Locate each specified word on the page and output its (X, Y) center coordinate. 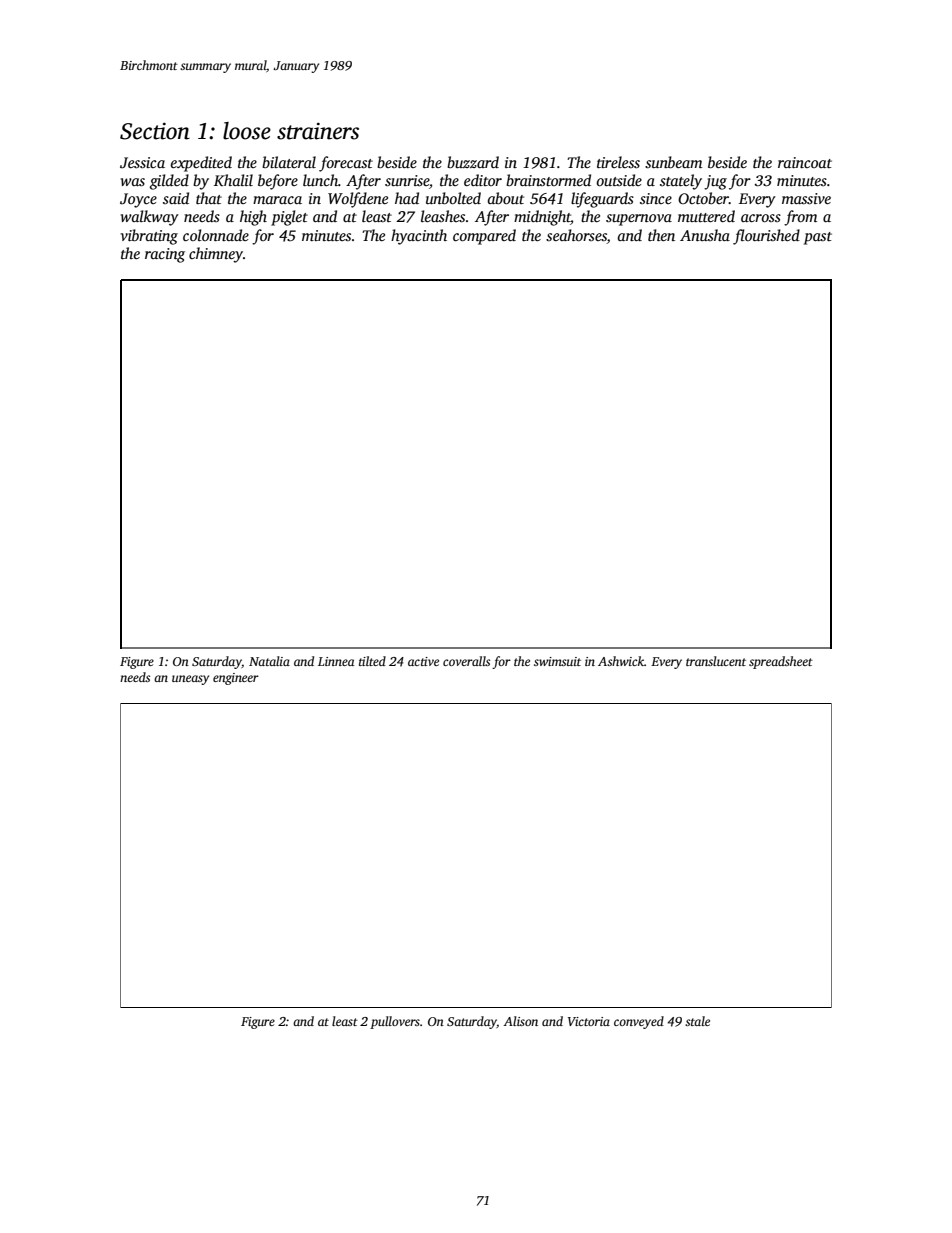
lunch (320, 180)
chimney (216, 255)
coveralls (466, 661)
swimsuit (557, 661)
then (661, 235)
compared (484, 237)
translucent (716, 661)
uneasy (190, 680)
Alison (520, 1021)
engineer (236, 679)
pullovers (395, 1022)
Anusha (705, 235)
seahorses (576, 235)
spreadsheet (781, 662)
